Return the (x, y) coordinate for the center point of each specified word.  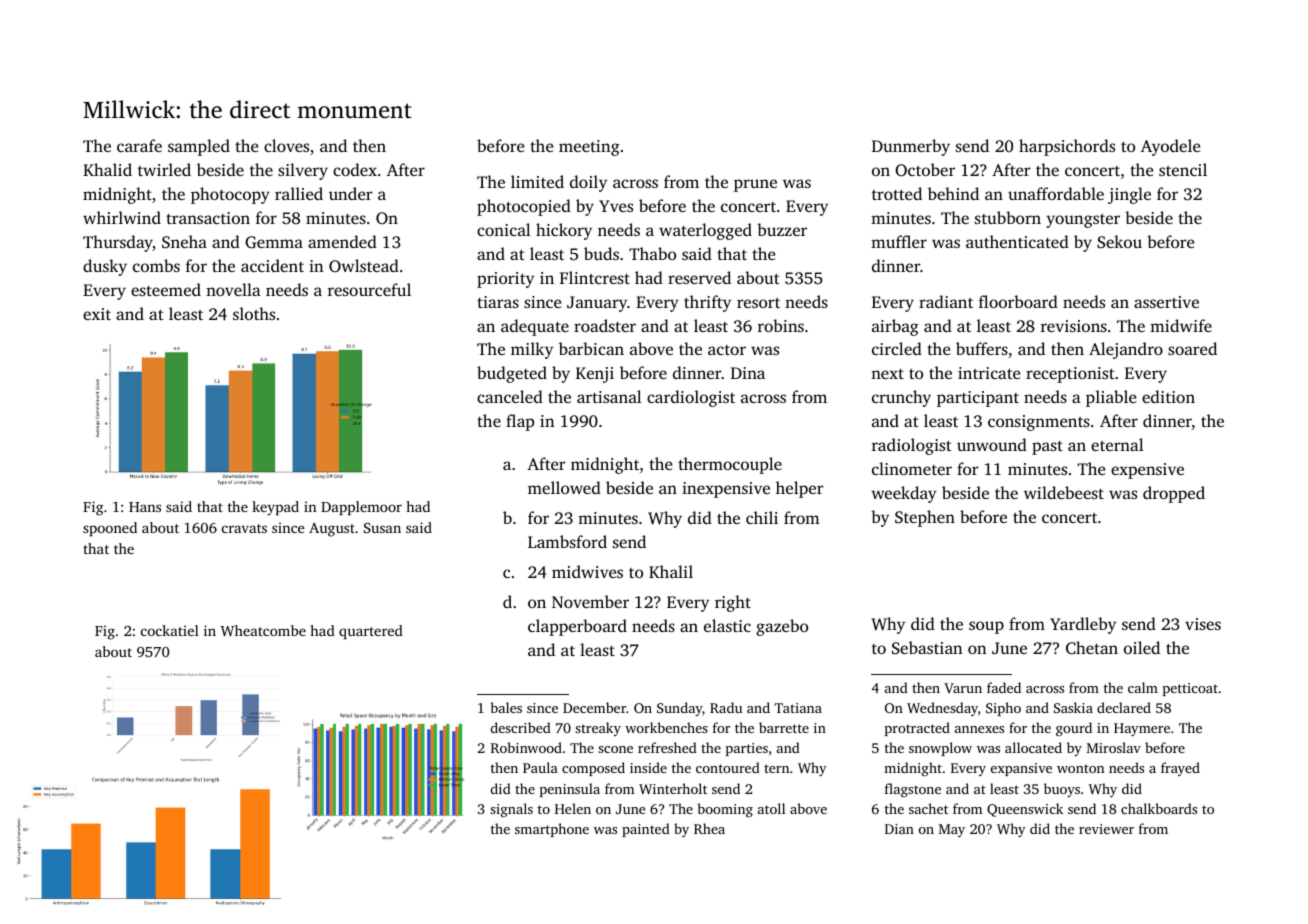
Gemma (274, 242)
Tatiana (798, 708)
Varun (963, 688)
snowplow (940, 749)
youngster (1083, 221)
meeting (589, 148)
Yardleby (1083, 625)
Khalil (671, 571)
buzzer (782, 229)
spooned (110, 529)
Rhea (709, 828)
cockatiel (170, 630)
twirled (164, 169)
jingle (1129, 195)
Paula (540, 767)
